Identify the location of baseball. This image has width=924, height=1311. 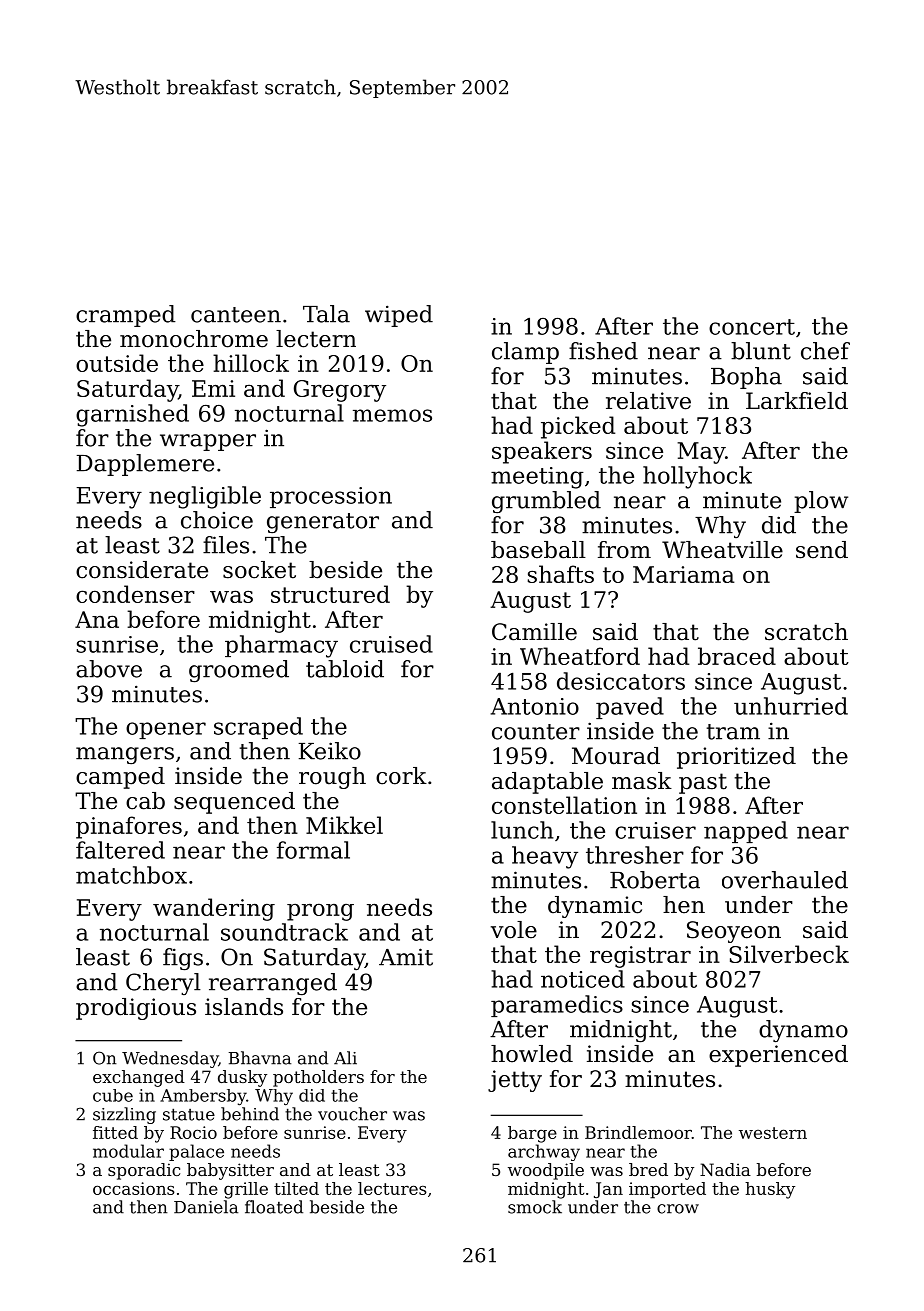
(538, 550).
